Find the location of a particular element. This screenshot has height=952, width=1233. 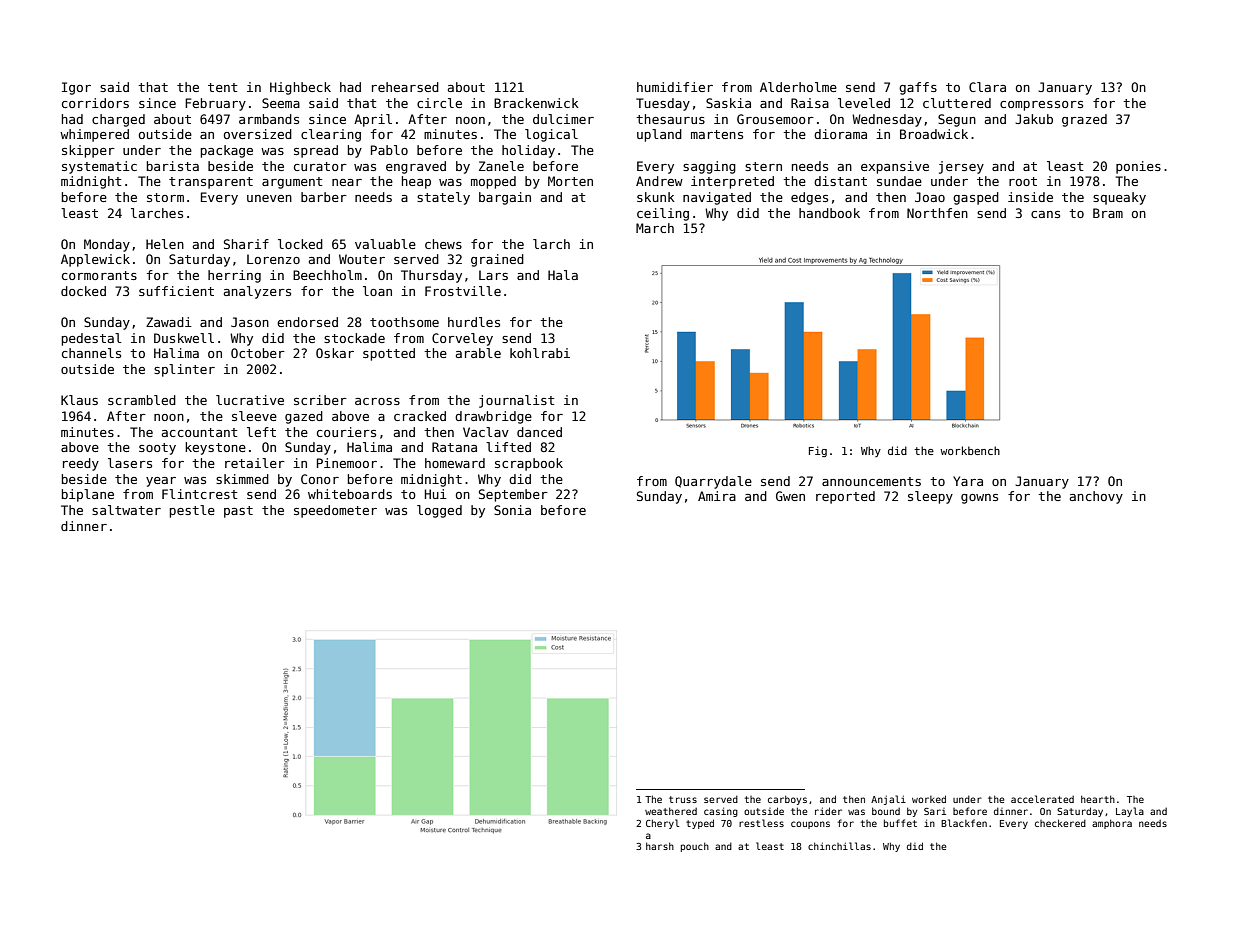

whimpered is located at coordinates (94, 135).
